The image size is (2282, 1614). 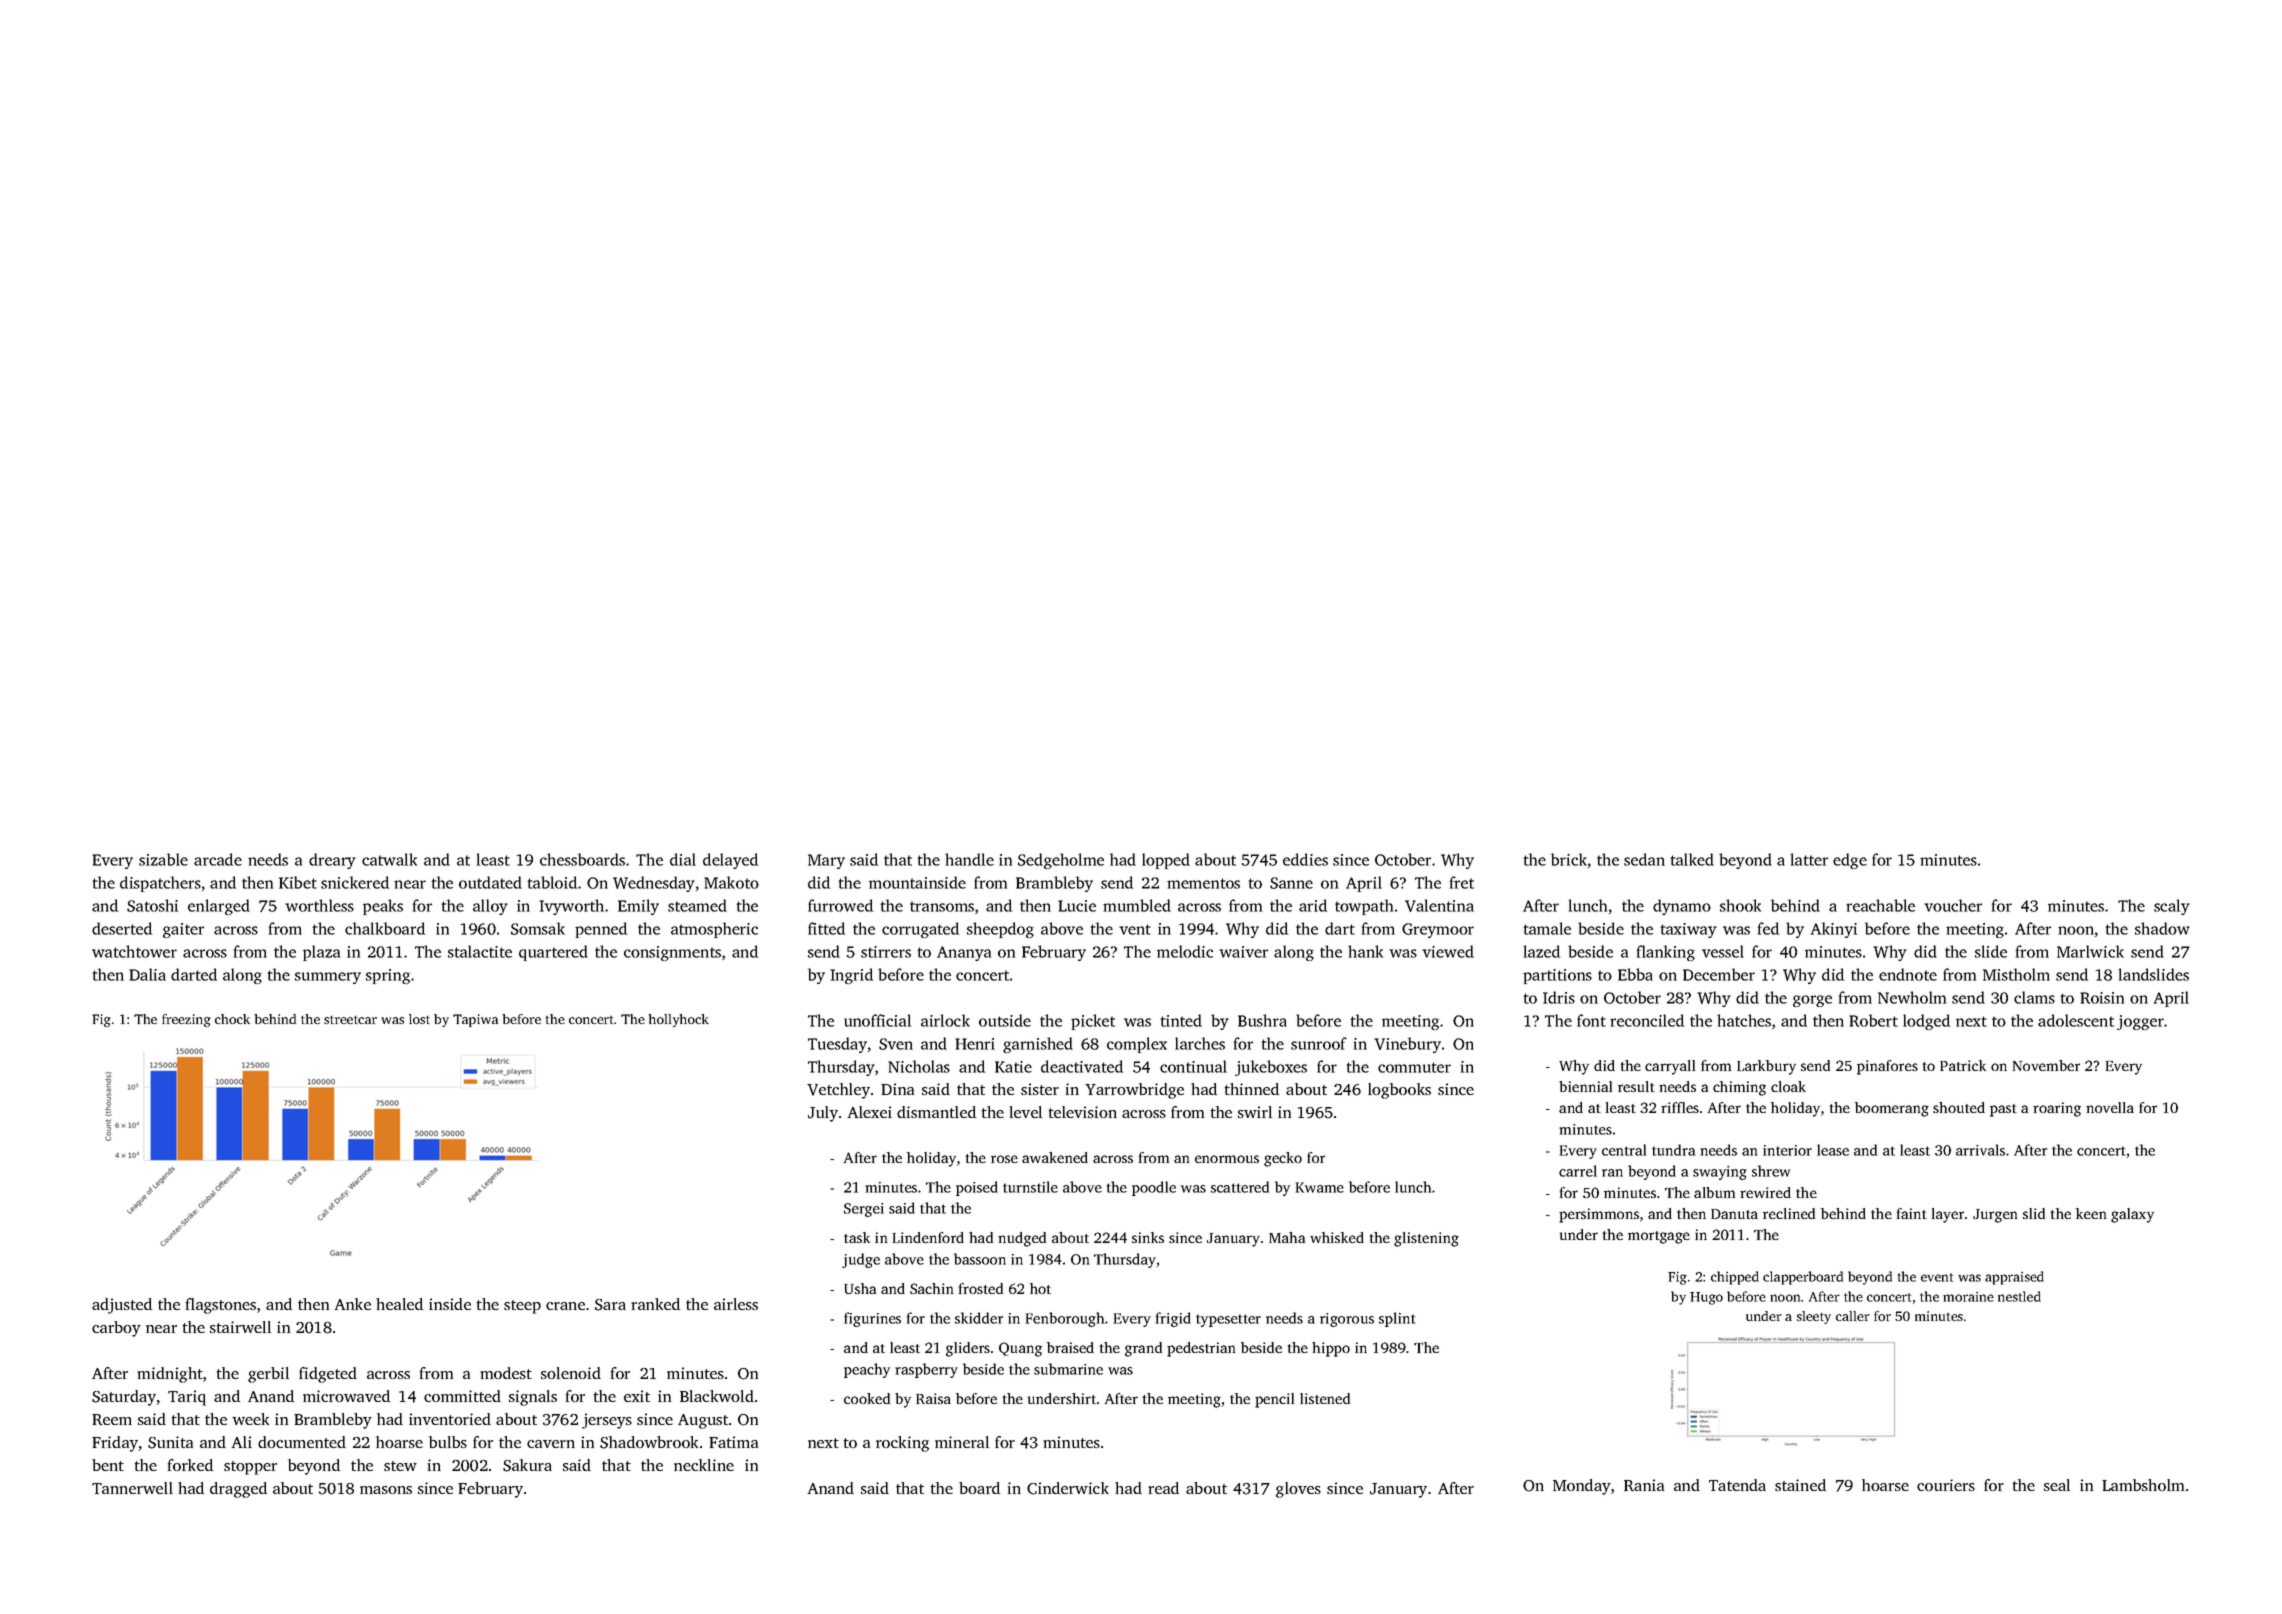 What do you see at coordinates (1305, 859) in the screenshot?
I see `eddies` at bounding box center [1305, 859].
